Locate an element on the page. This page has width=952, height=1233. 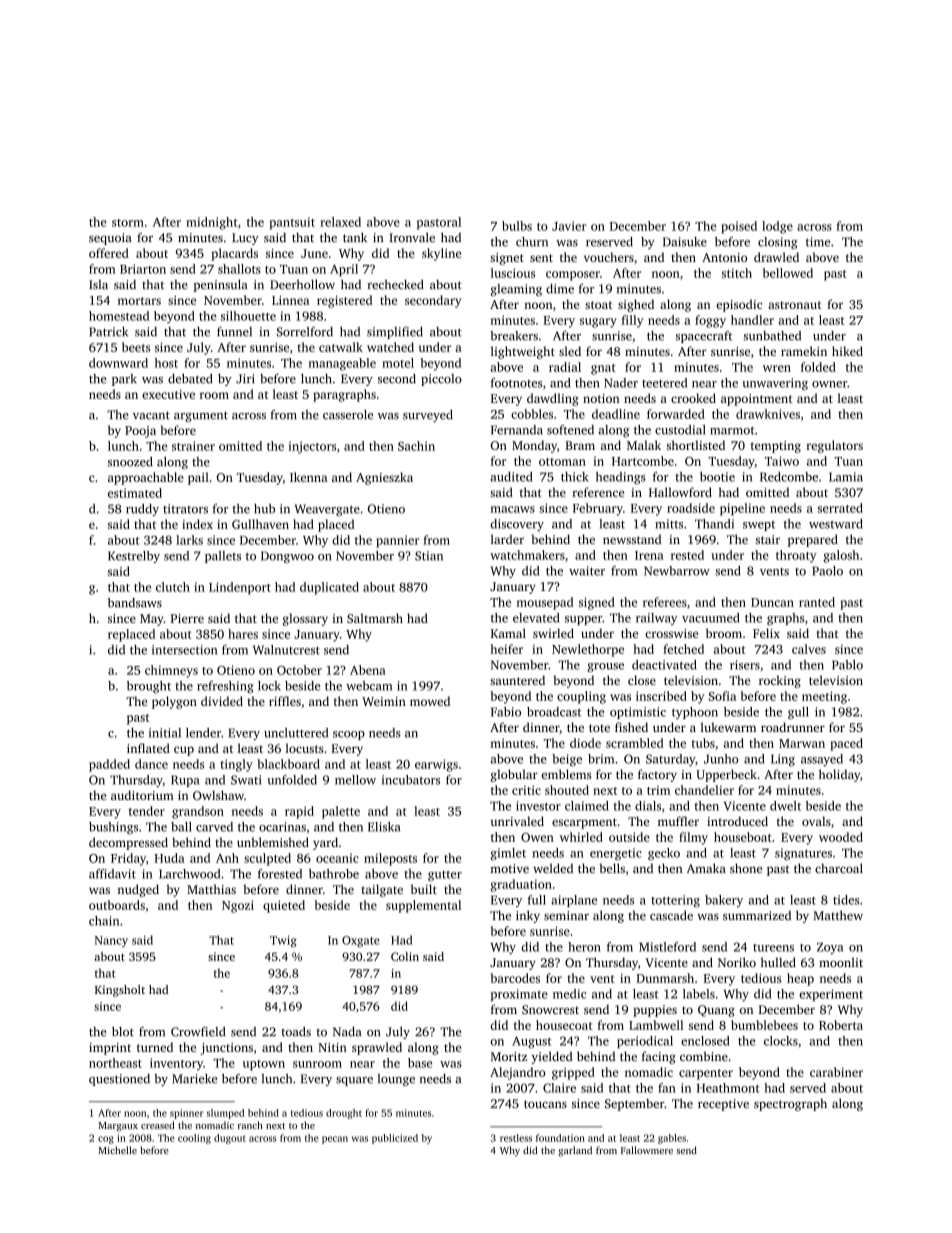
dugout is located at coordinates (230, 1139).
